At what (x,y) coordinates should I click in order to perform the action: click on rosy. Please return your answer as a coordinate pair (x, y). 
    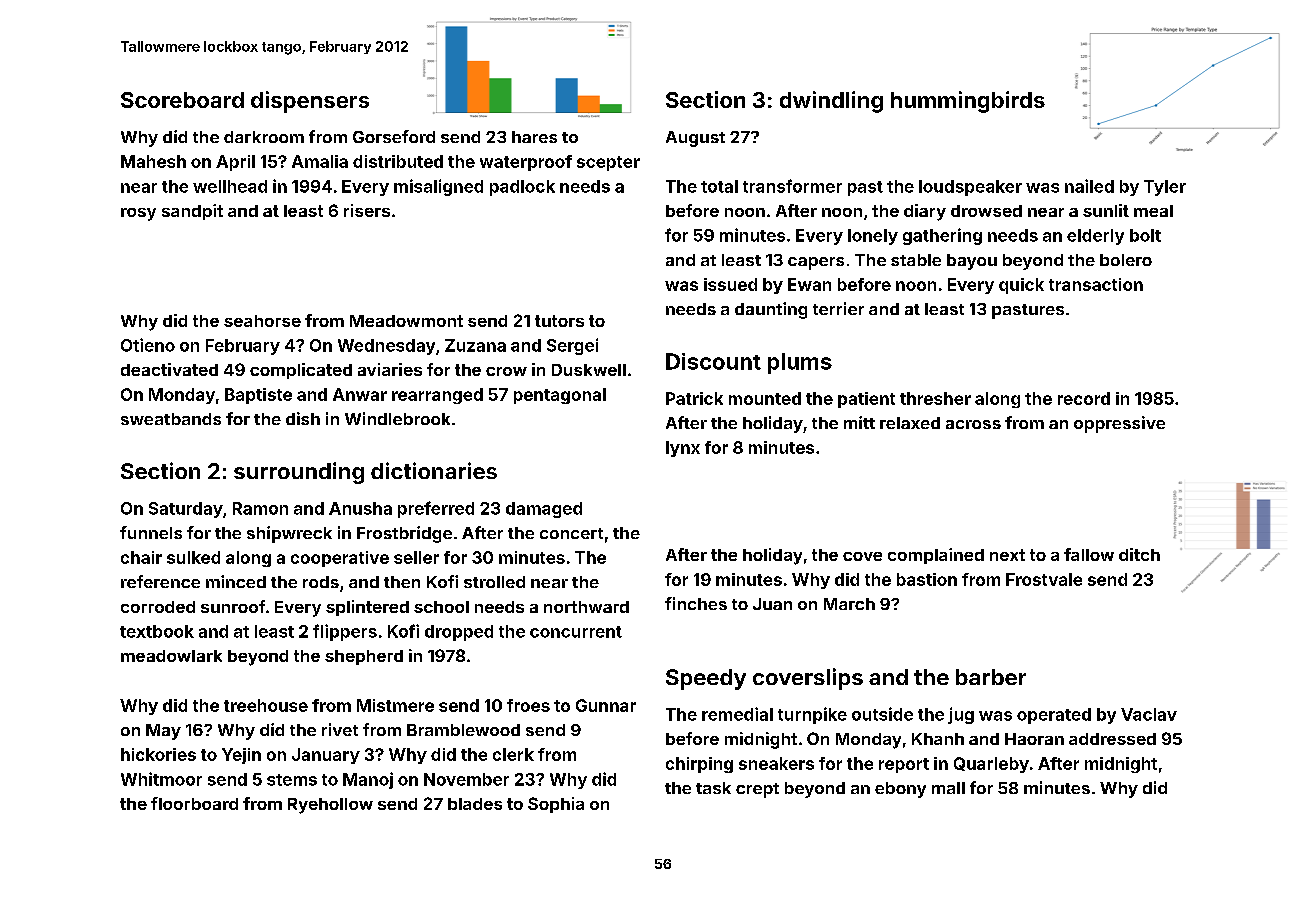
    Looking at the image, I should click on (138, 214).
